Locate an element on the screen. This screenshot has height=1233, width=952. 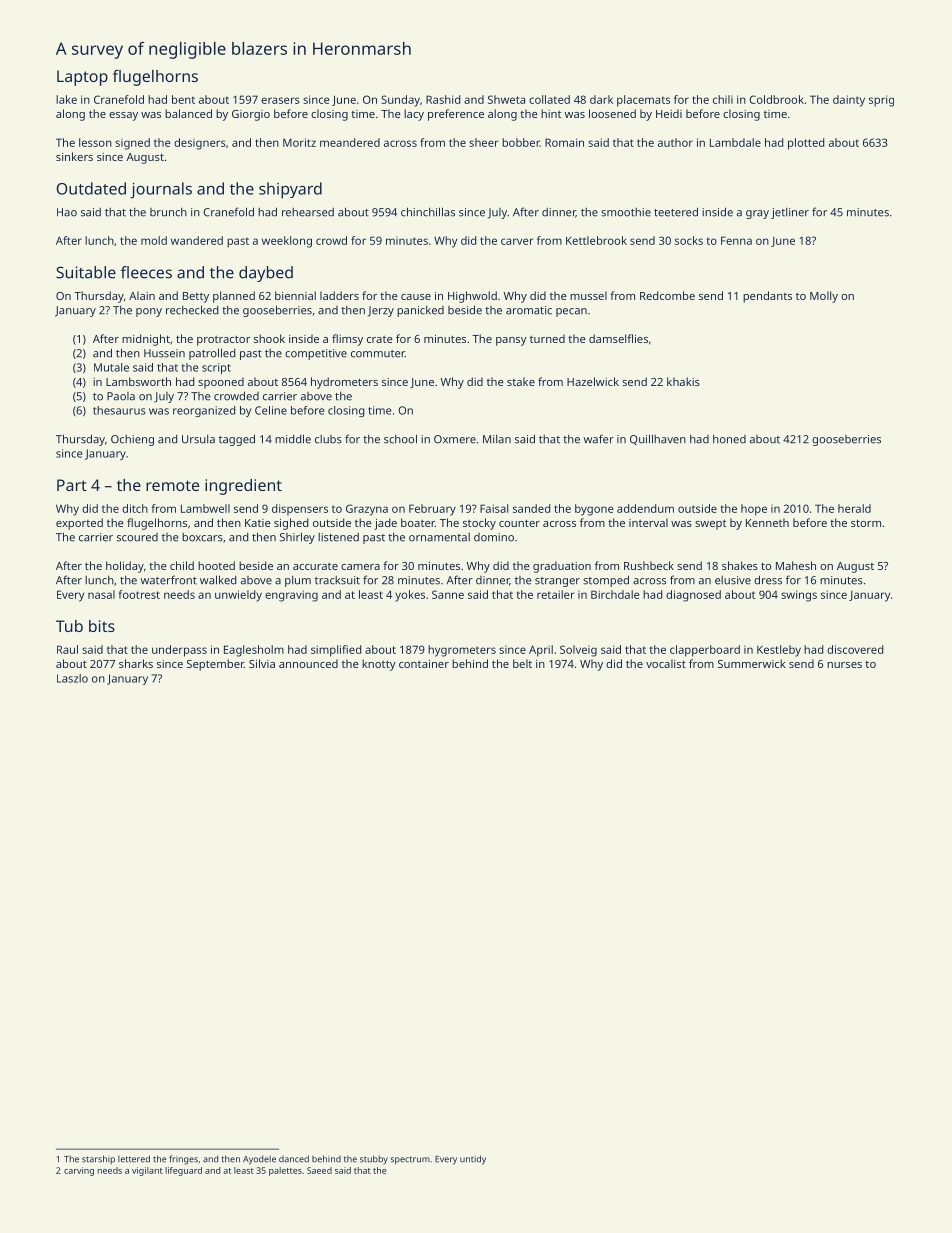
graduation is located at coordinates (562, 567).
